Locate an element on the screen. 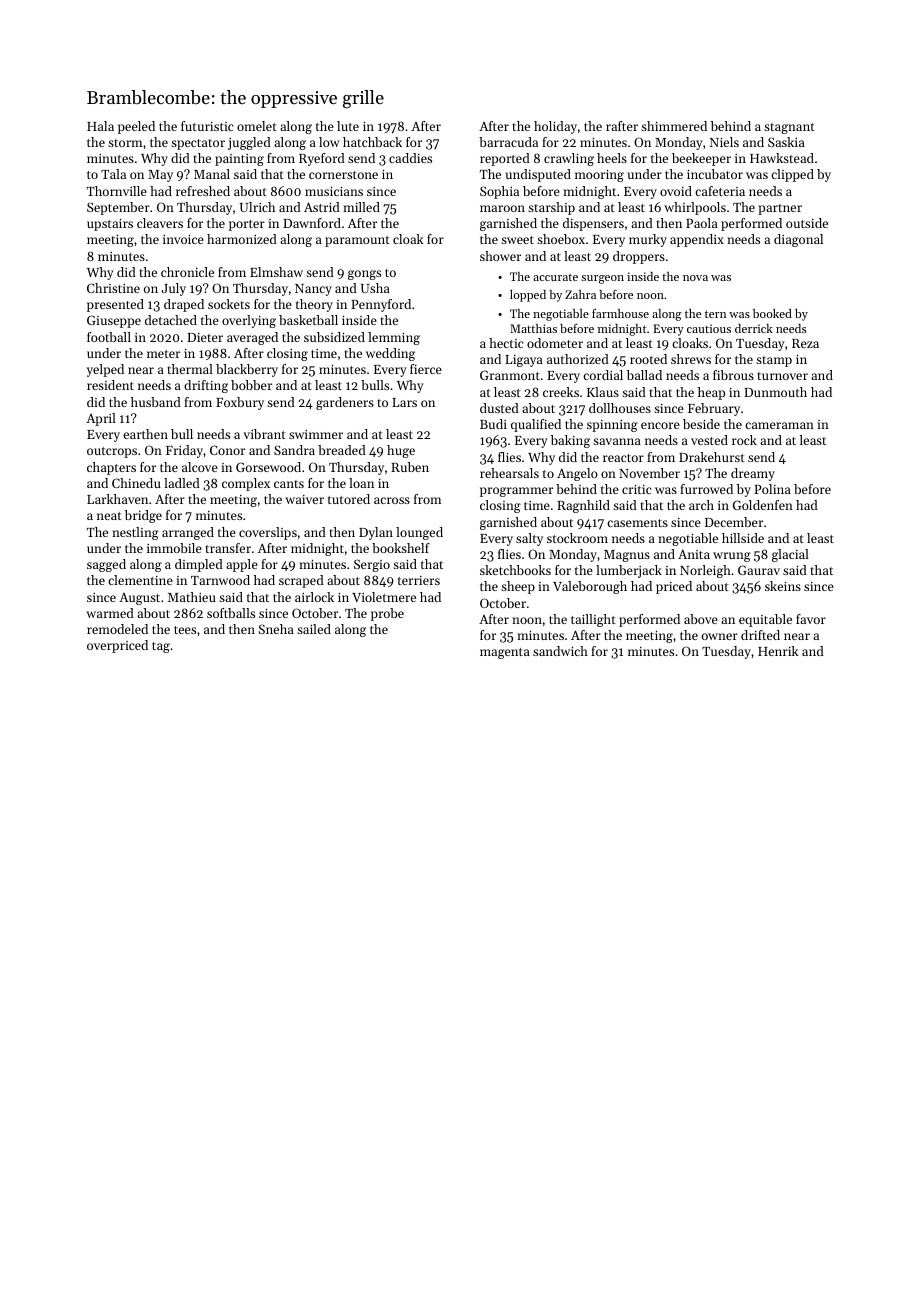 Image resolution: width=924 pixels, height=1308 pixels. husband is located at coordinates (156, 402).
